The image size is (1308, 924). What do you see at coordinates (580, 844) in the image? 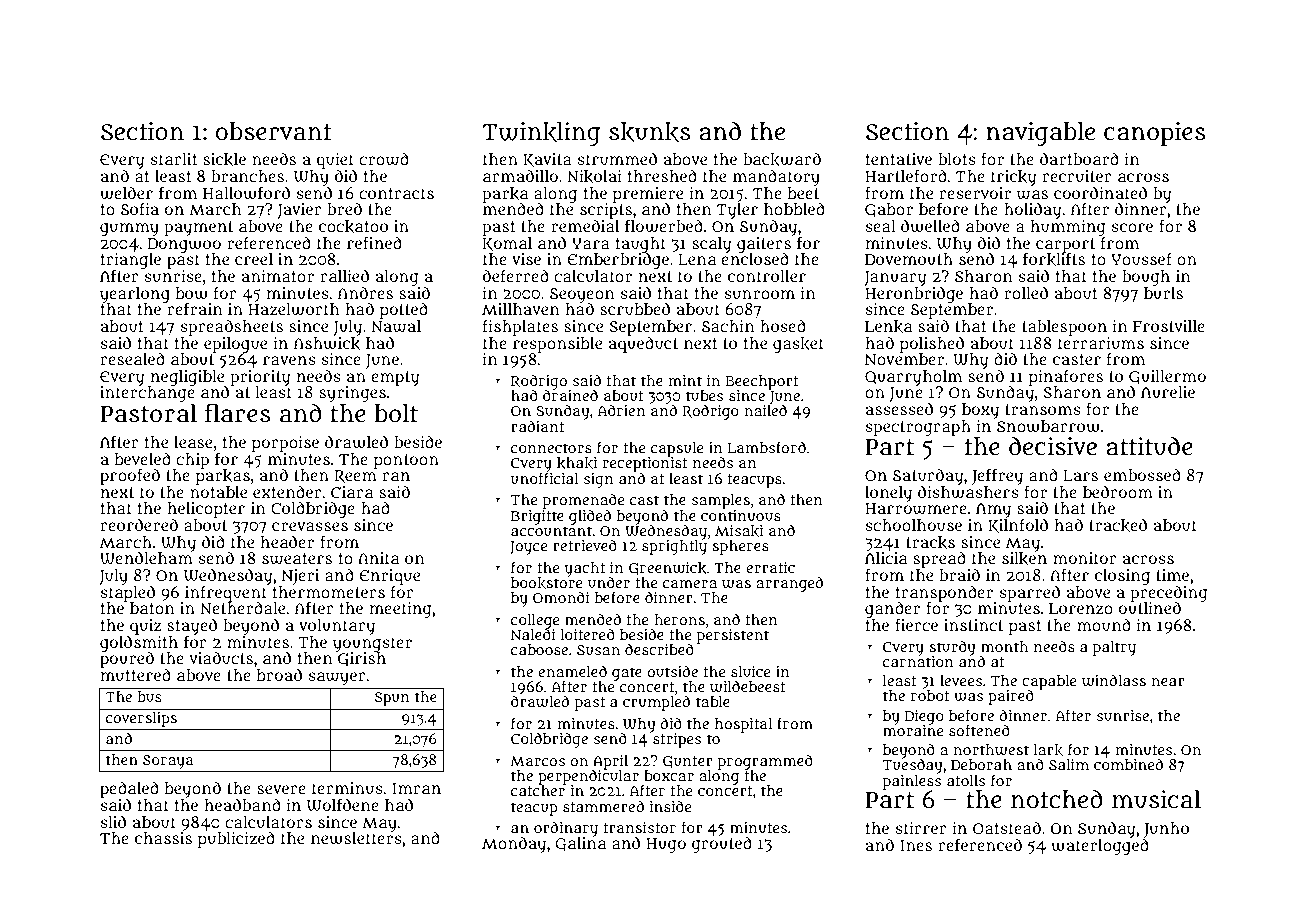
I see `Galina` at bounding box center [580, 844].
